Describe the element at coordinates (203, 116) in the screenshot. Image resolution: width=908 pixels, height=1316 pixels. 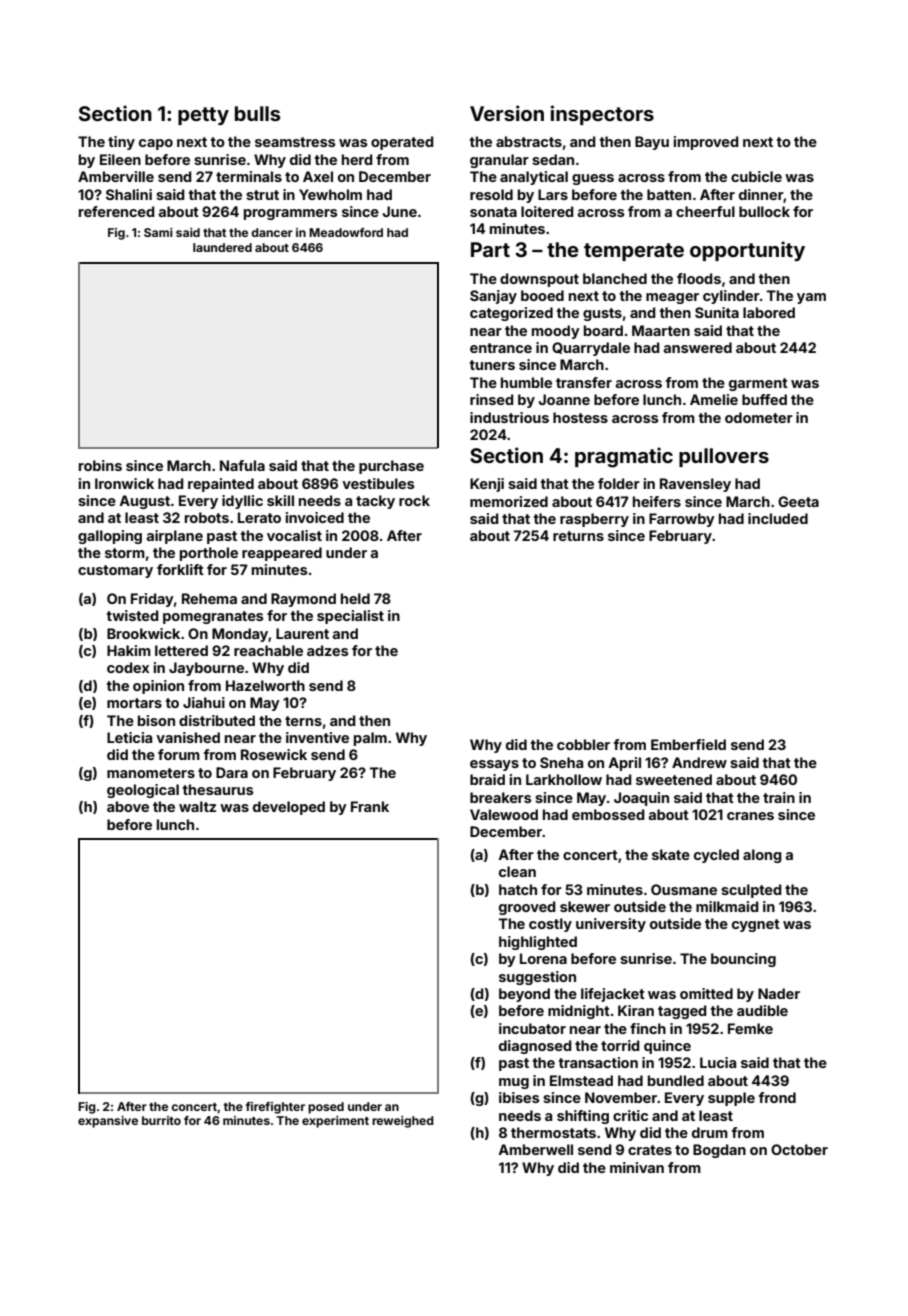
I see `petty` at that location.
